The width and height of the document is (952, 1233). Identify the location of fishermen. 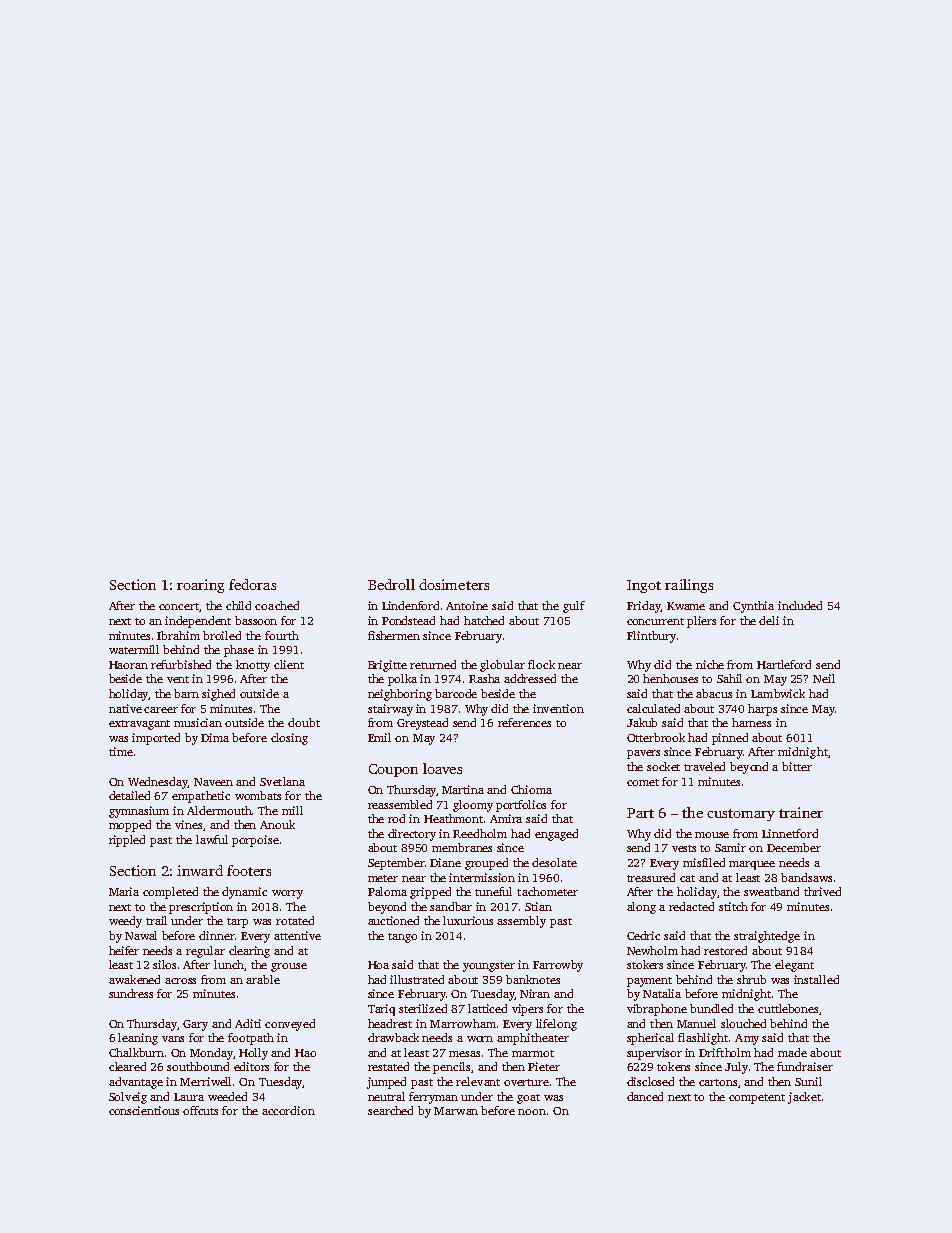
(394, 635).
